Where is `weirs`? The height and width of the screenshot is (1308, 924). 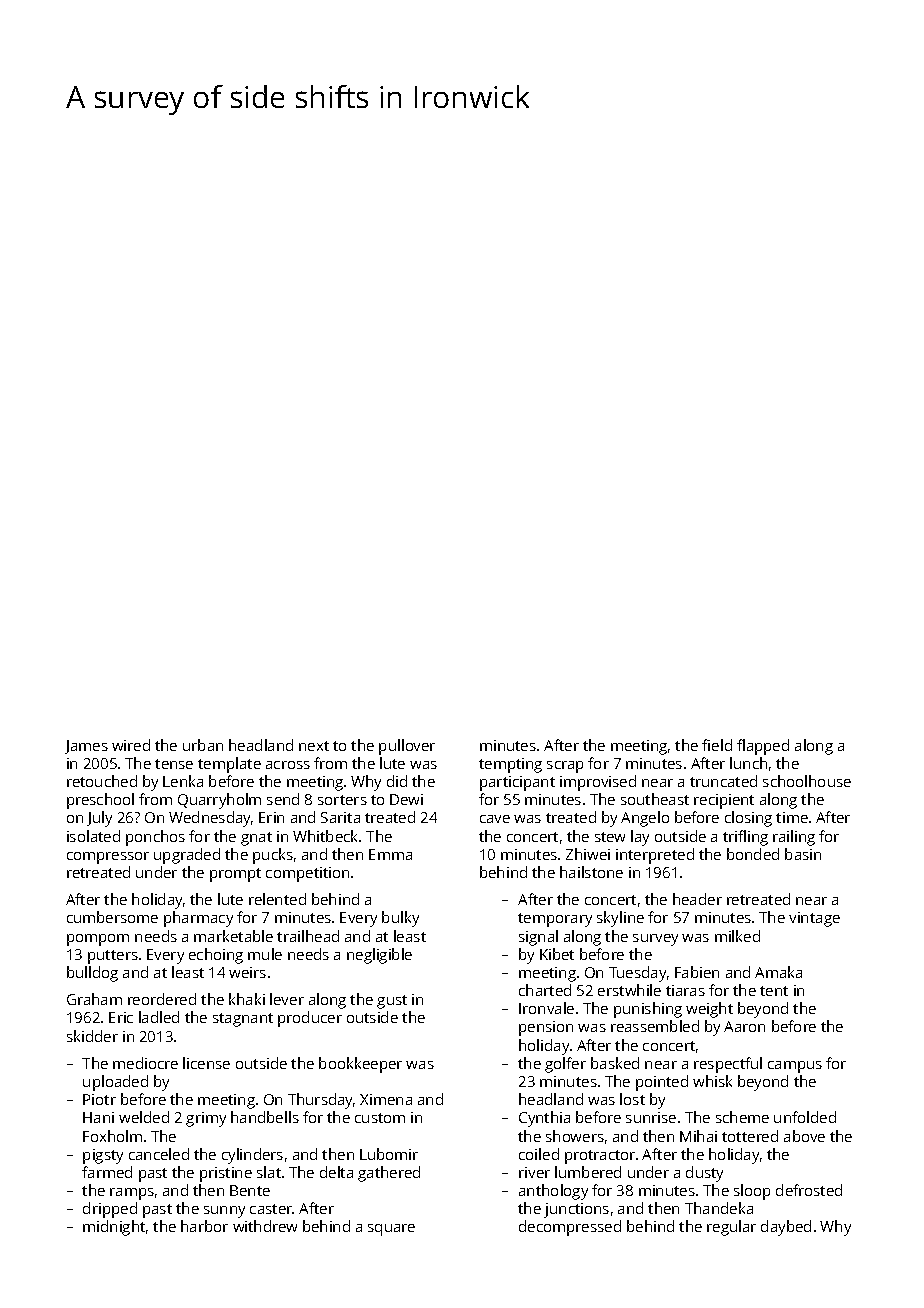
weirs is located at coordinates (247, 972).
